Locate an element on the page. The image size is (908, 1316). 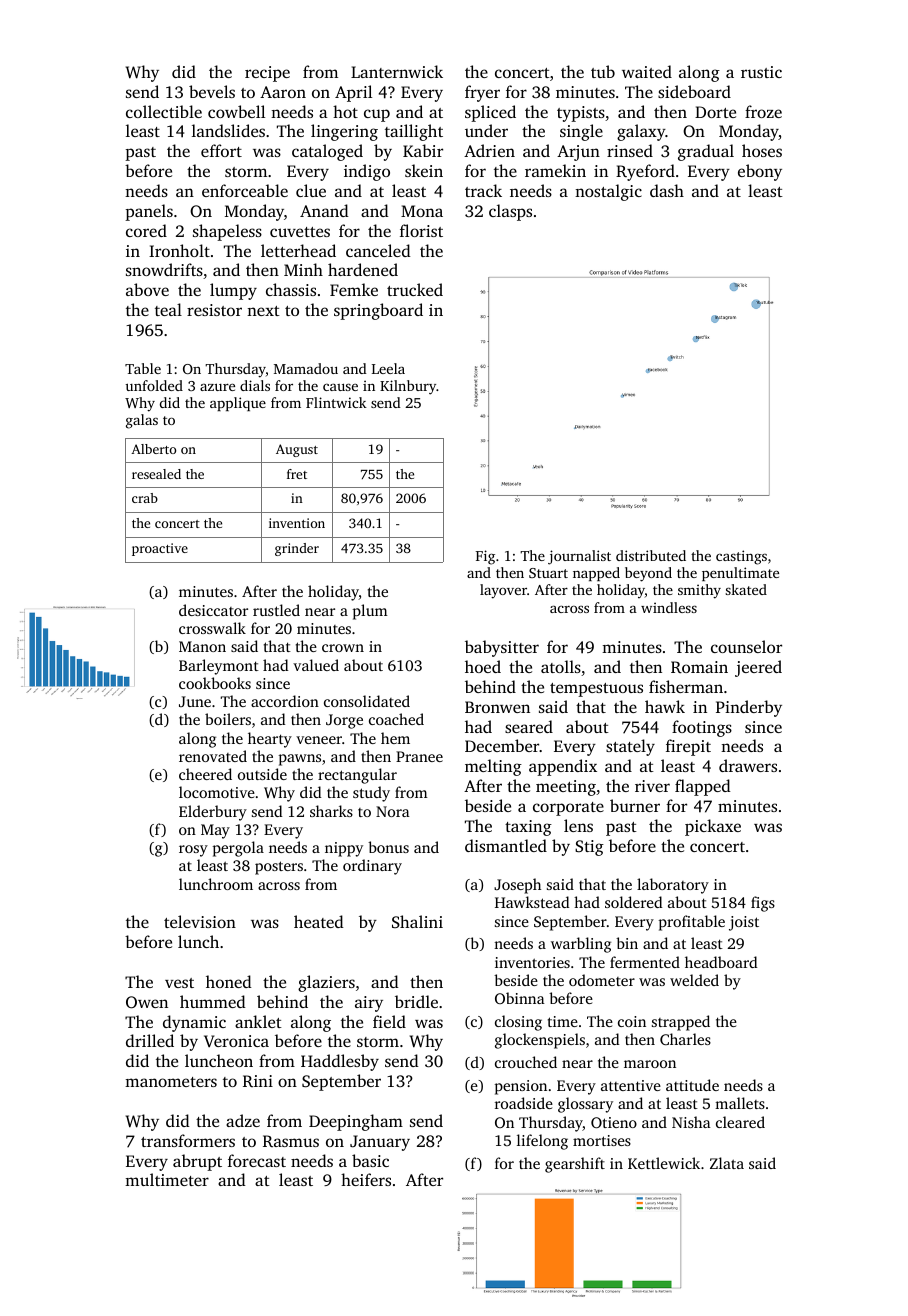
pawns is located at coordinates (300, 760).
